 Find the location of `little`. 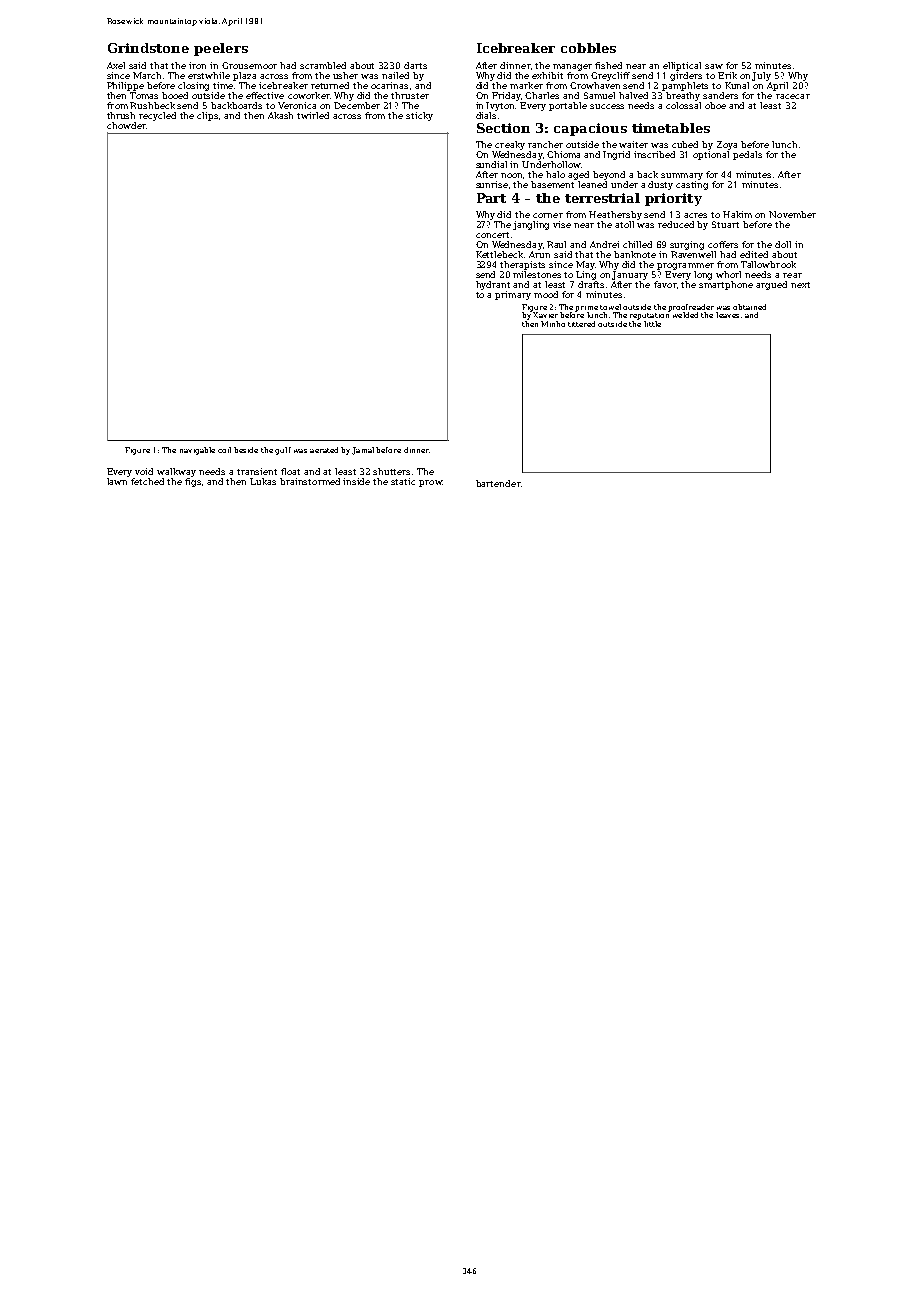

little is located at coordinates (652, 324).
